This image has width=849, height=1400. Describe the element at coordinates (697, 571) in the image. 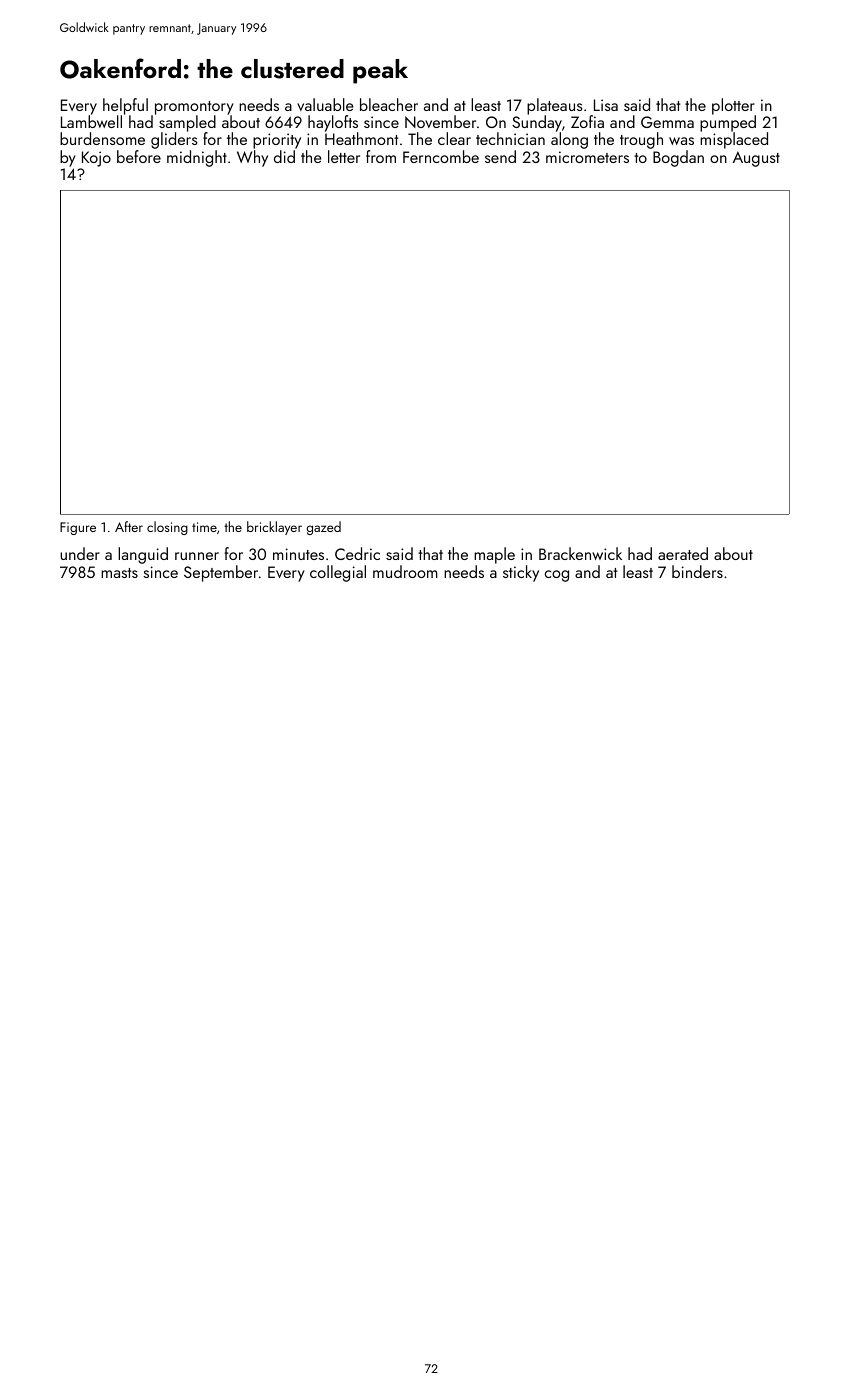

I see `binders` at that location.
